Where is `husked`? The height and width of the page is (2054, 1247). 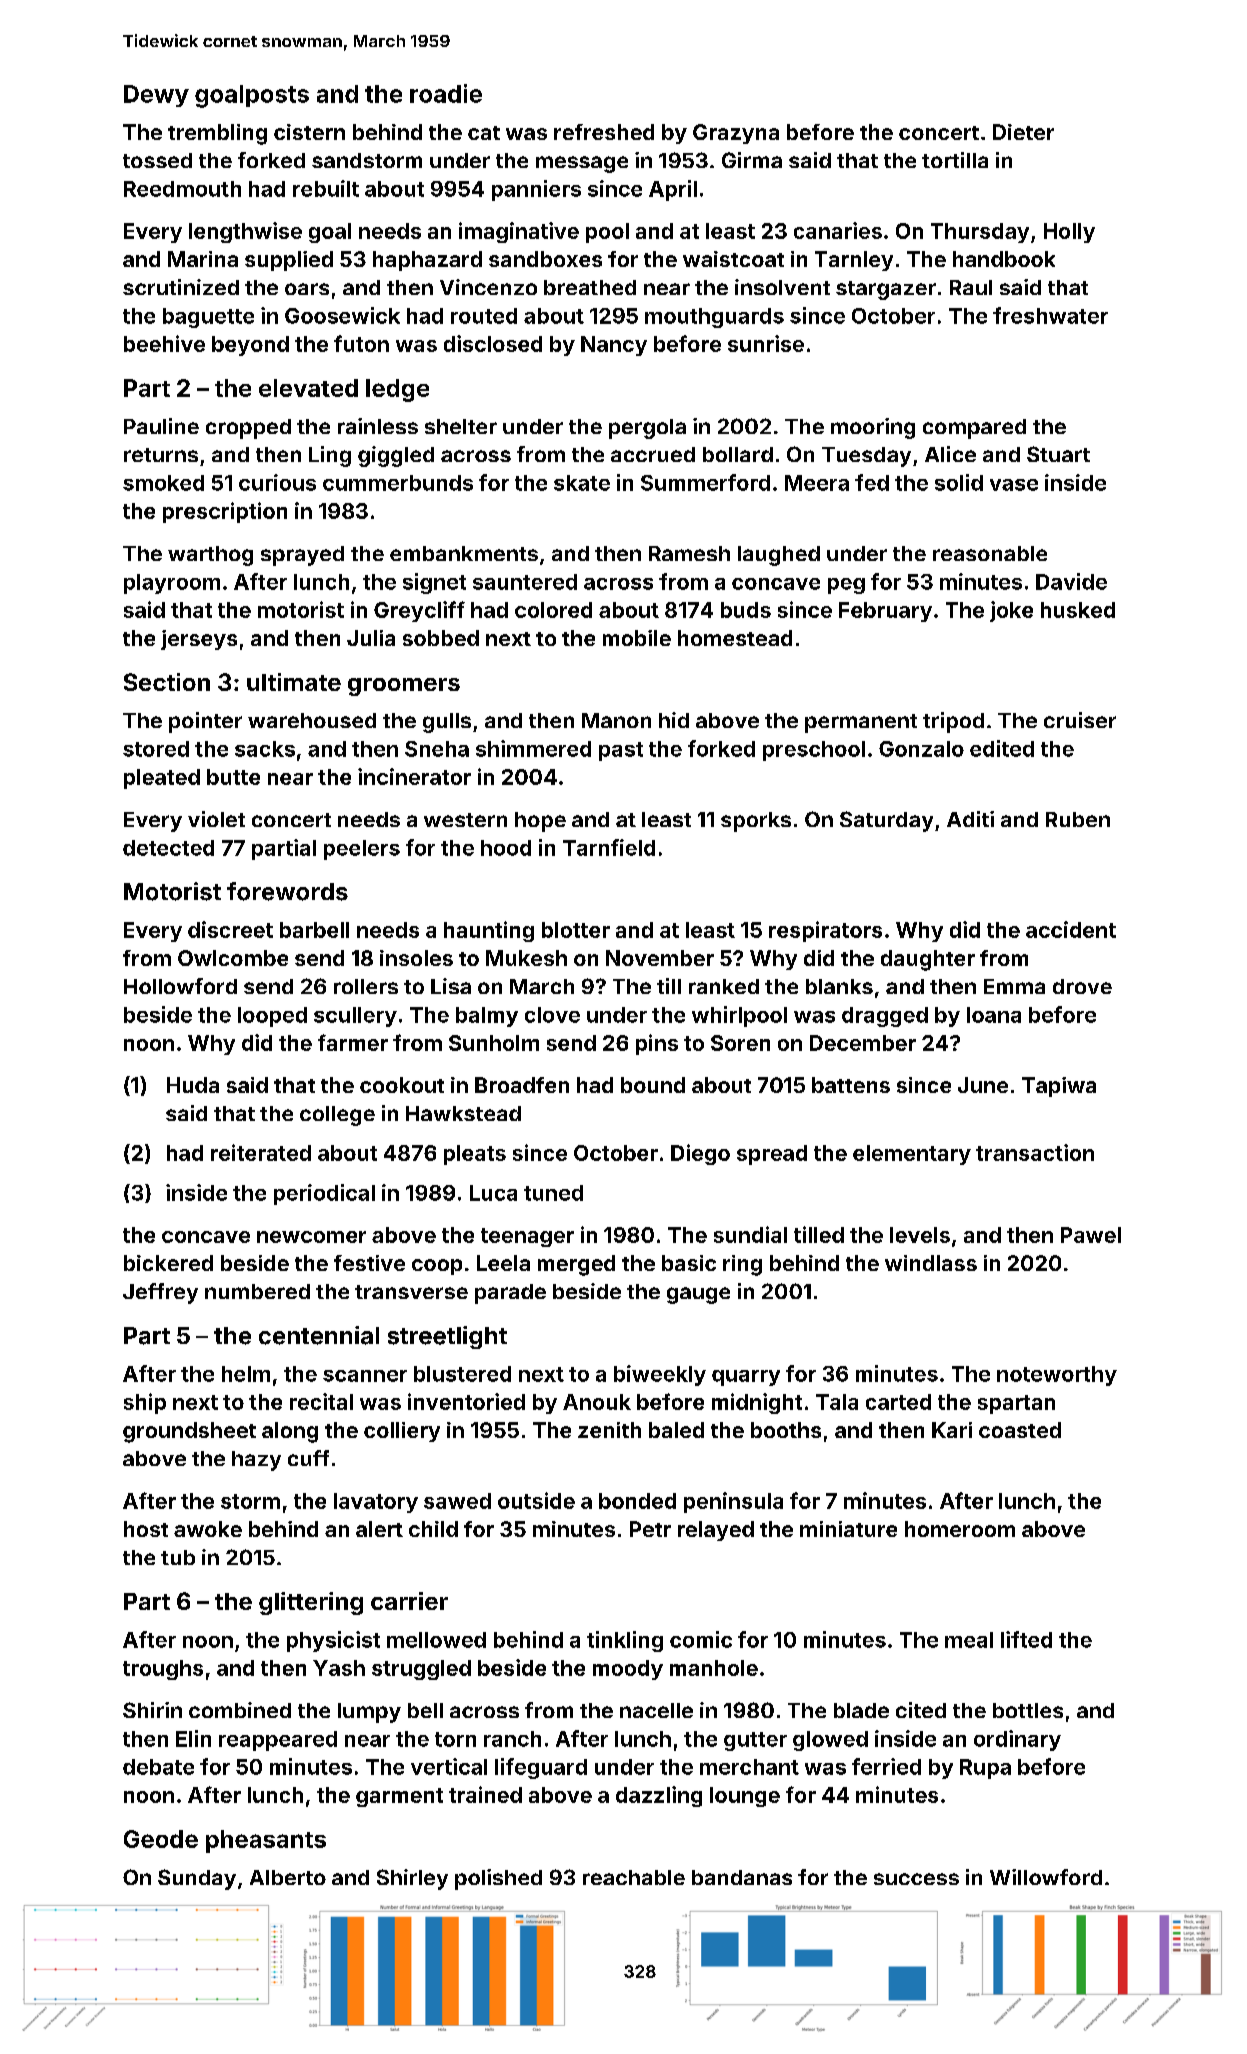
husked is located at coordinates (1078, 610).
